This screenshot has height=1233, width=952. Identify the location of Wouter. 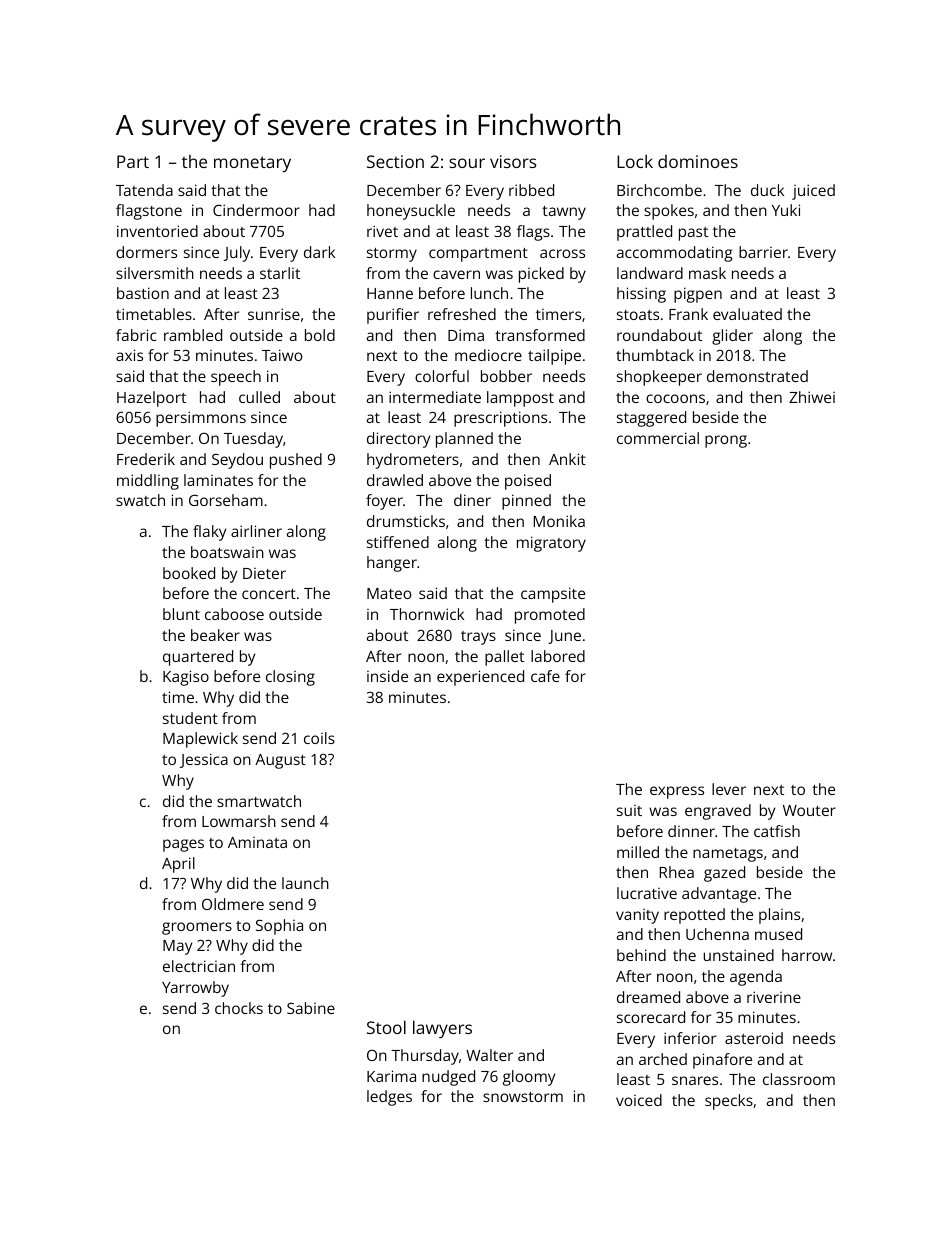
(809, 810).
